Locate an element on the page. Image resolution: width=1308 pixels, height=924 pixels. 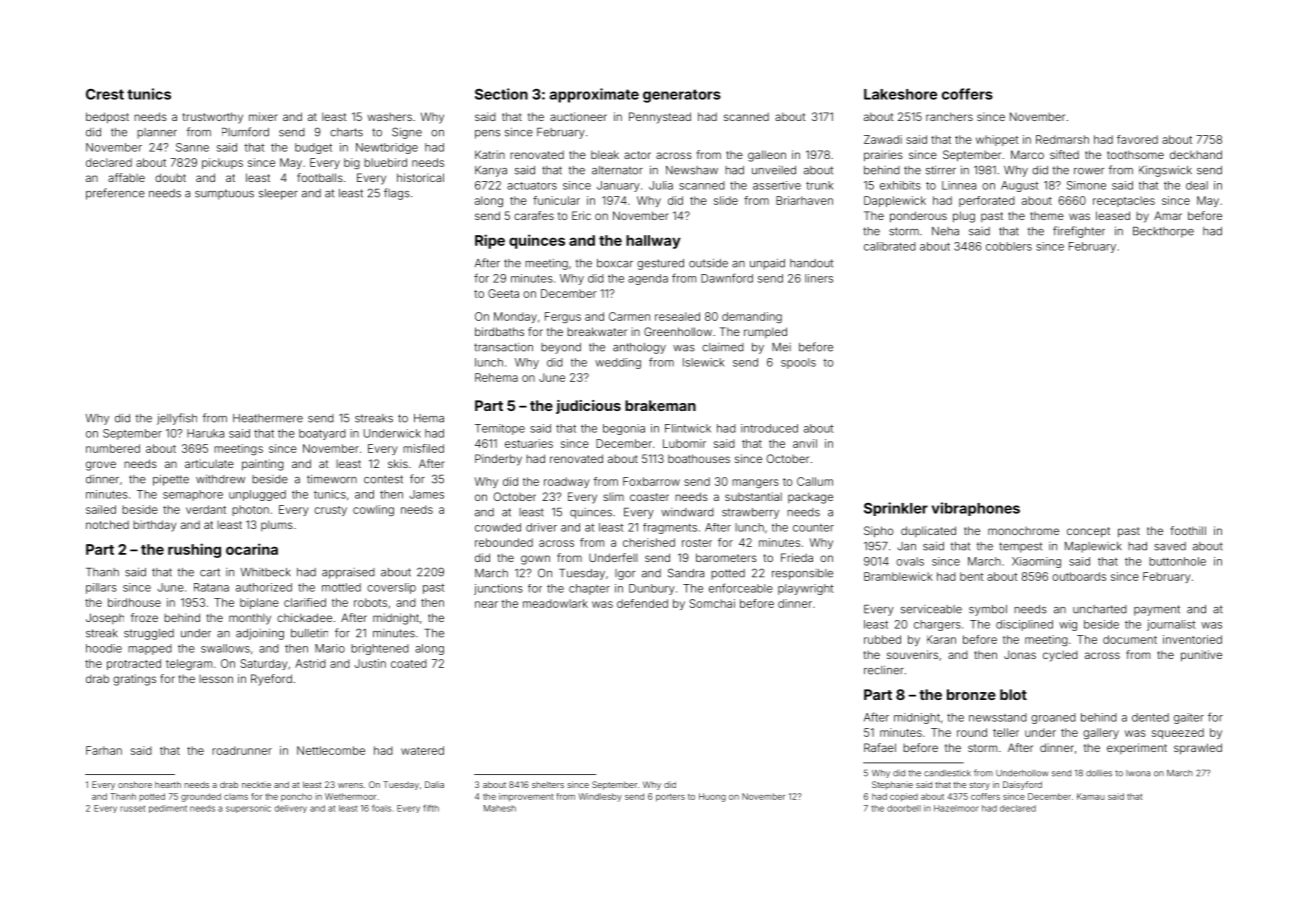
doorbell is located at coordinates (904, 808).
